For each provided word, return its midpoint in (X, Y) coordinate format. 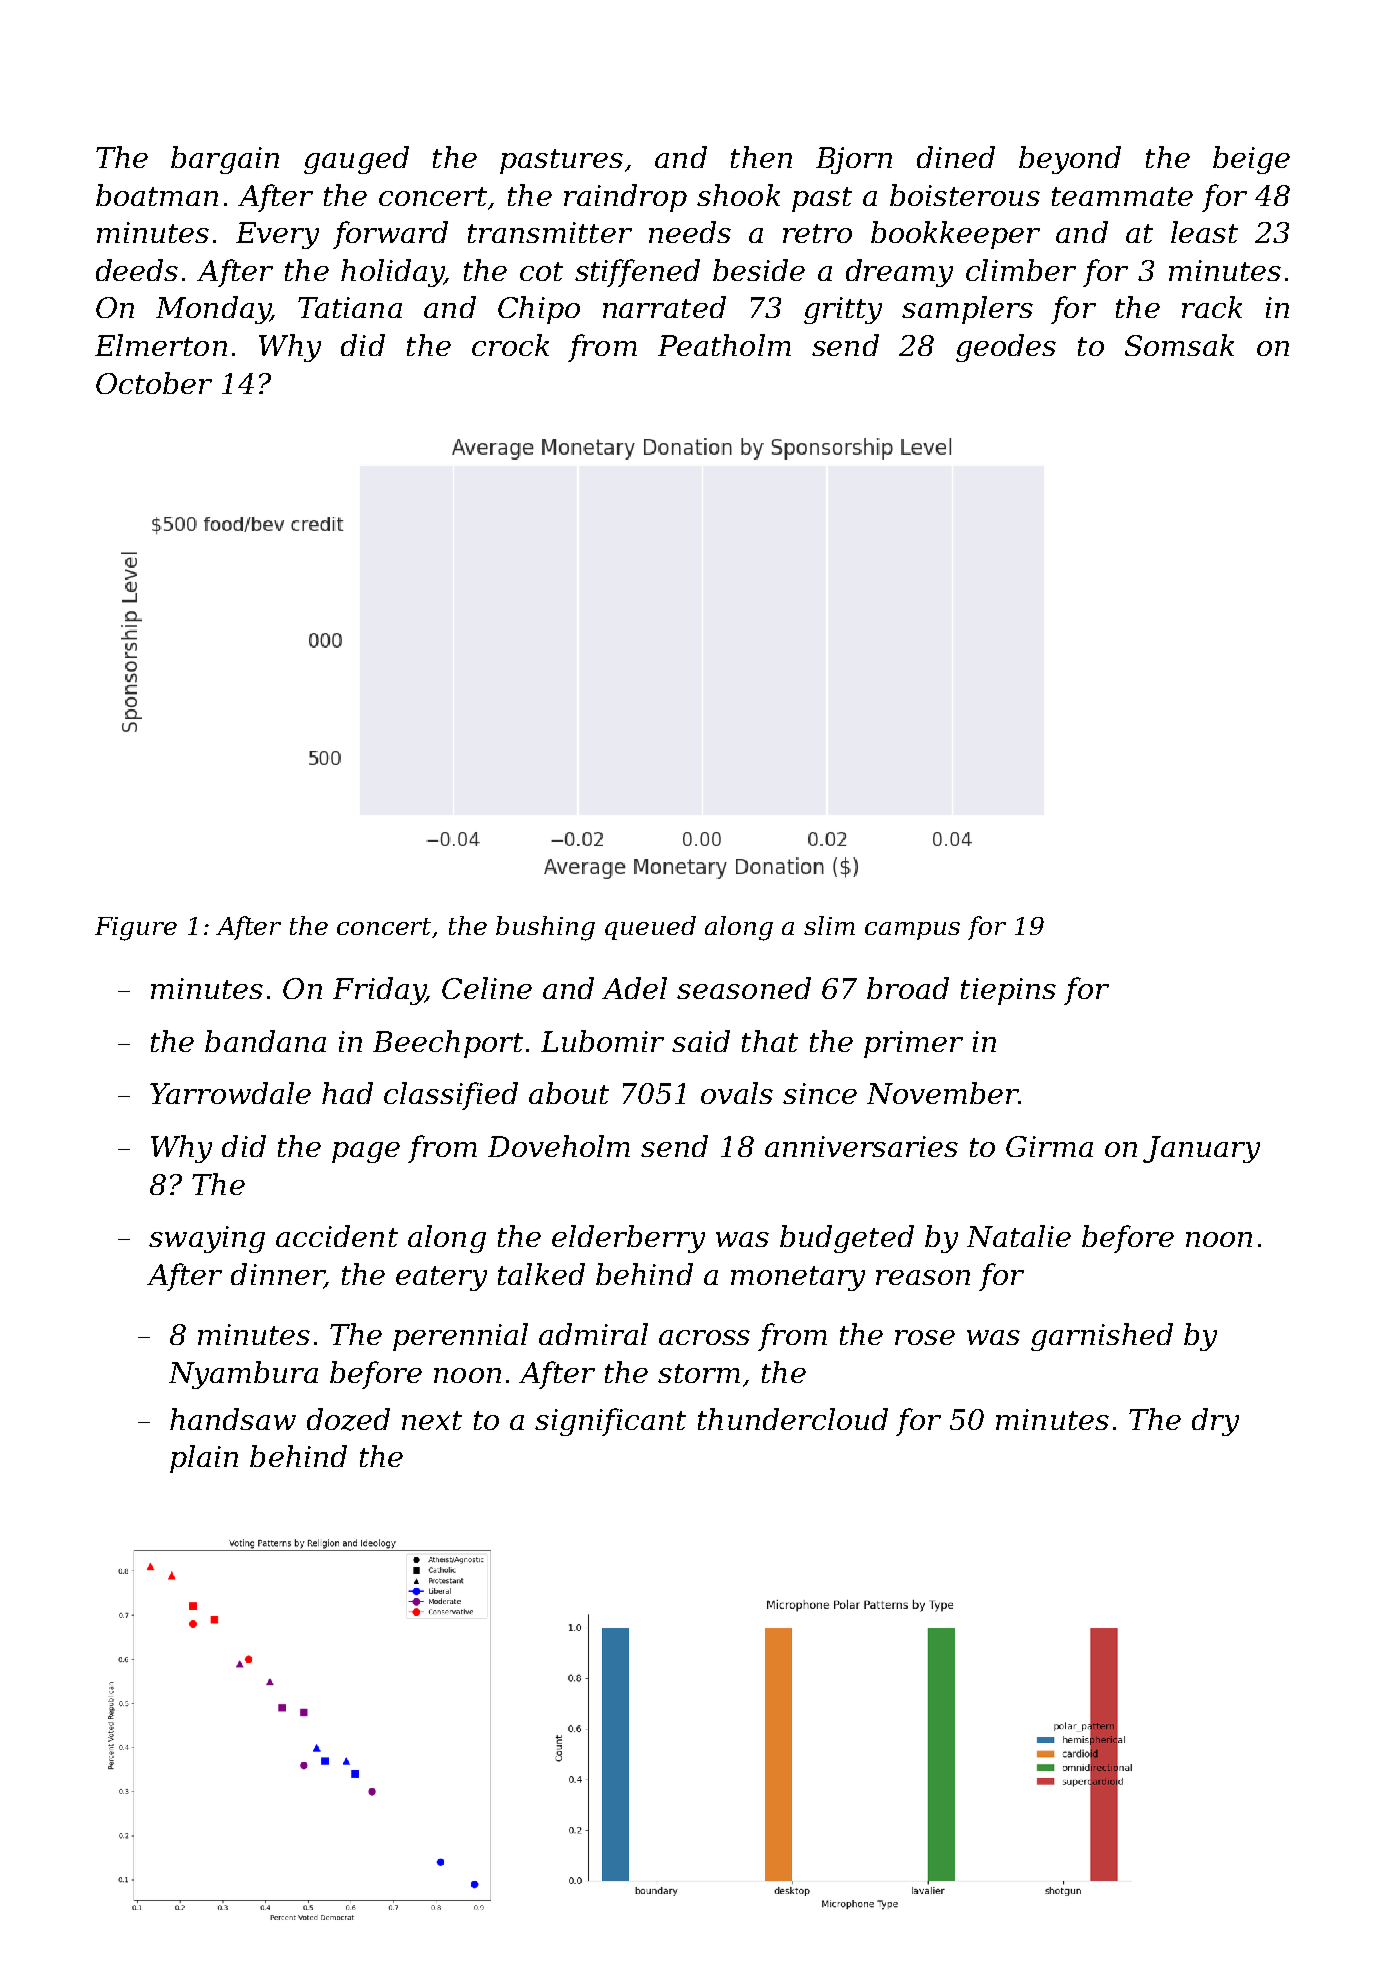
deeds (137, 270)
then (761, 157)
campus (912, 931)
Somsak (1179, 345)
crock (510, 345)
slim (829, 925)
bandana (265, 1041)
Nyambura (243, 1375)
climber (1021, 270)
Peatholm (724, 345)
